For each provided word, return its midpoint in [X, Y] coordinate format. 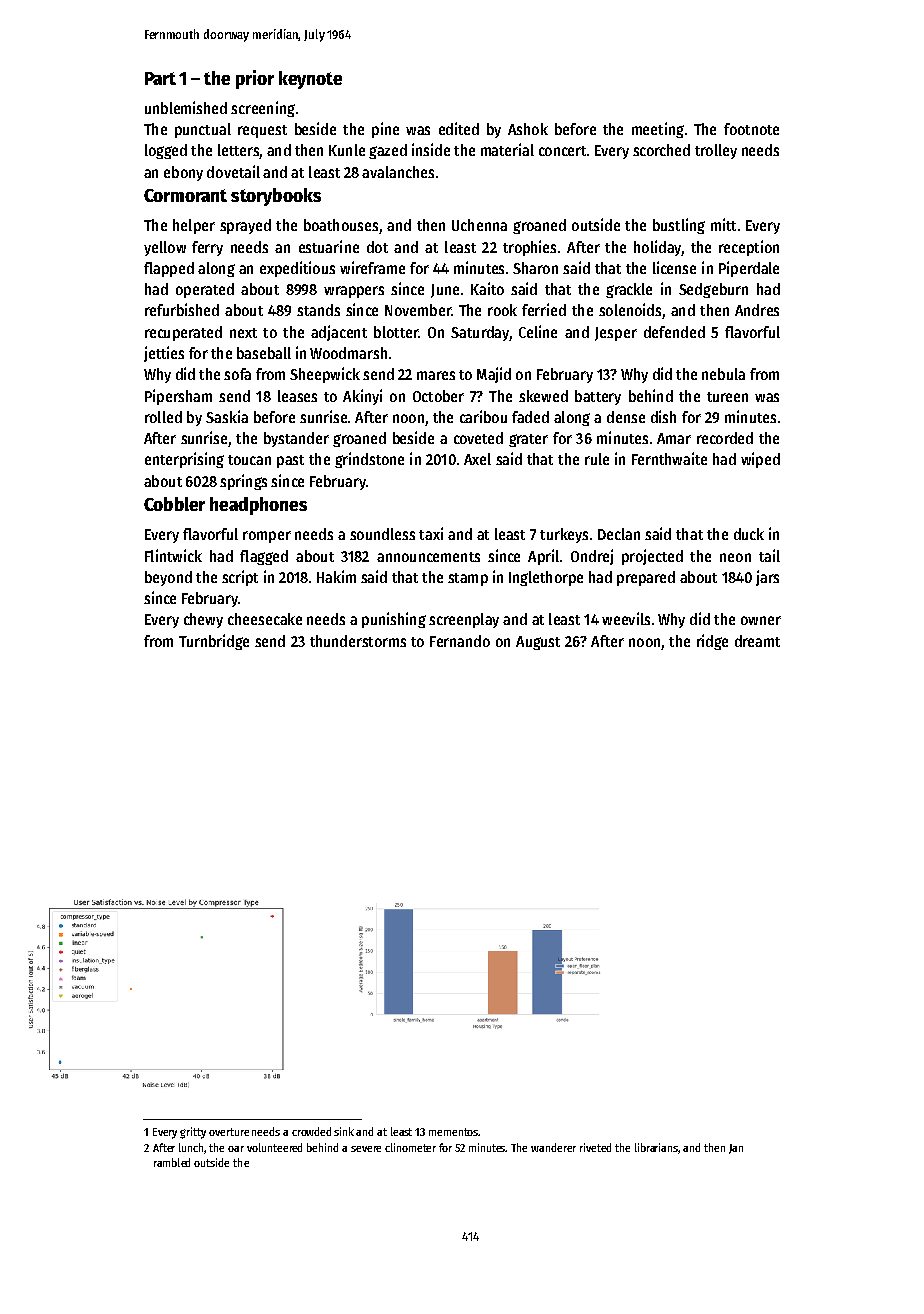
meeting [658, 130]
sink [344, 1131]
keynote [310, 80]
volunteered [274, 1147]
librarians [657, 1148]
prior [255, 79]
